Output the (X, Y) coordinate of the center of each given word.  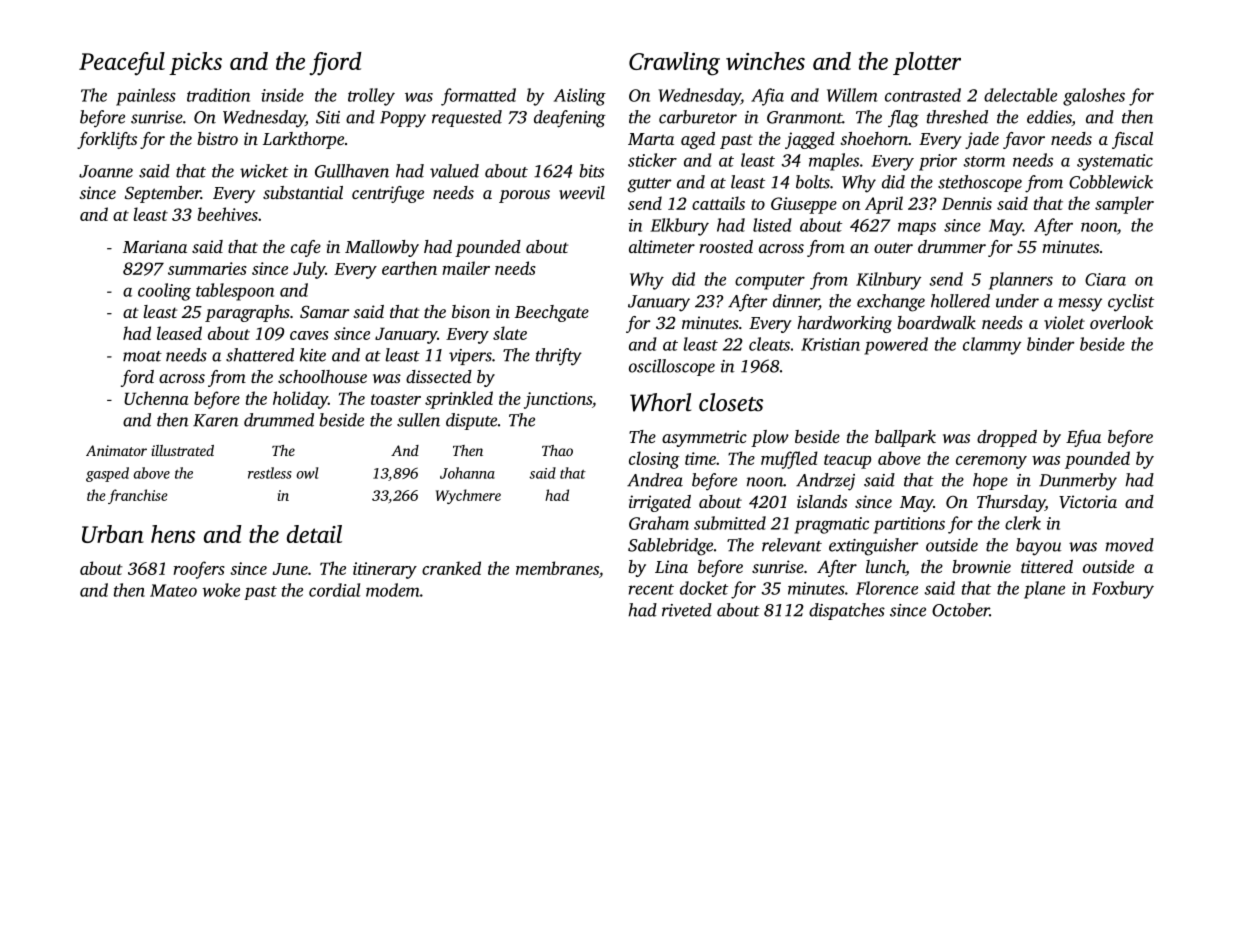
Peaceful (122, 64)
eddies (1049, 118)
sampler (1124, 205)
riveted (687, 610)
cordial (335, 590)
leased (179, 333)
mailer (466, 268)
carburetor (698, 117)
